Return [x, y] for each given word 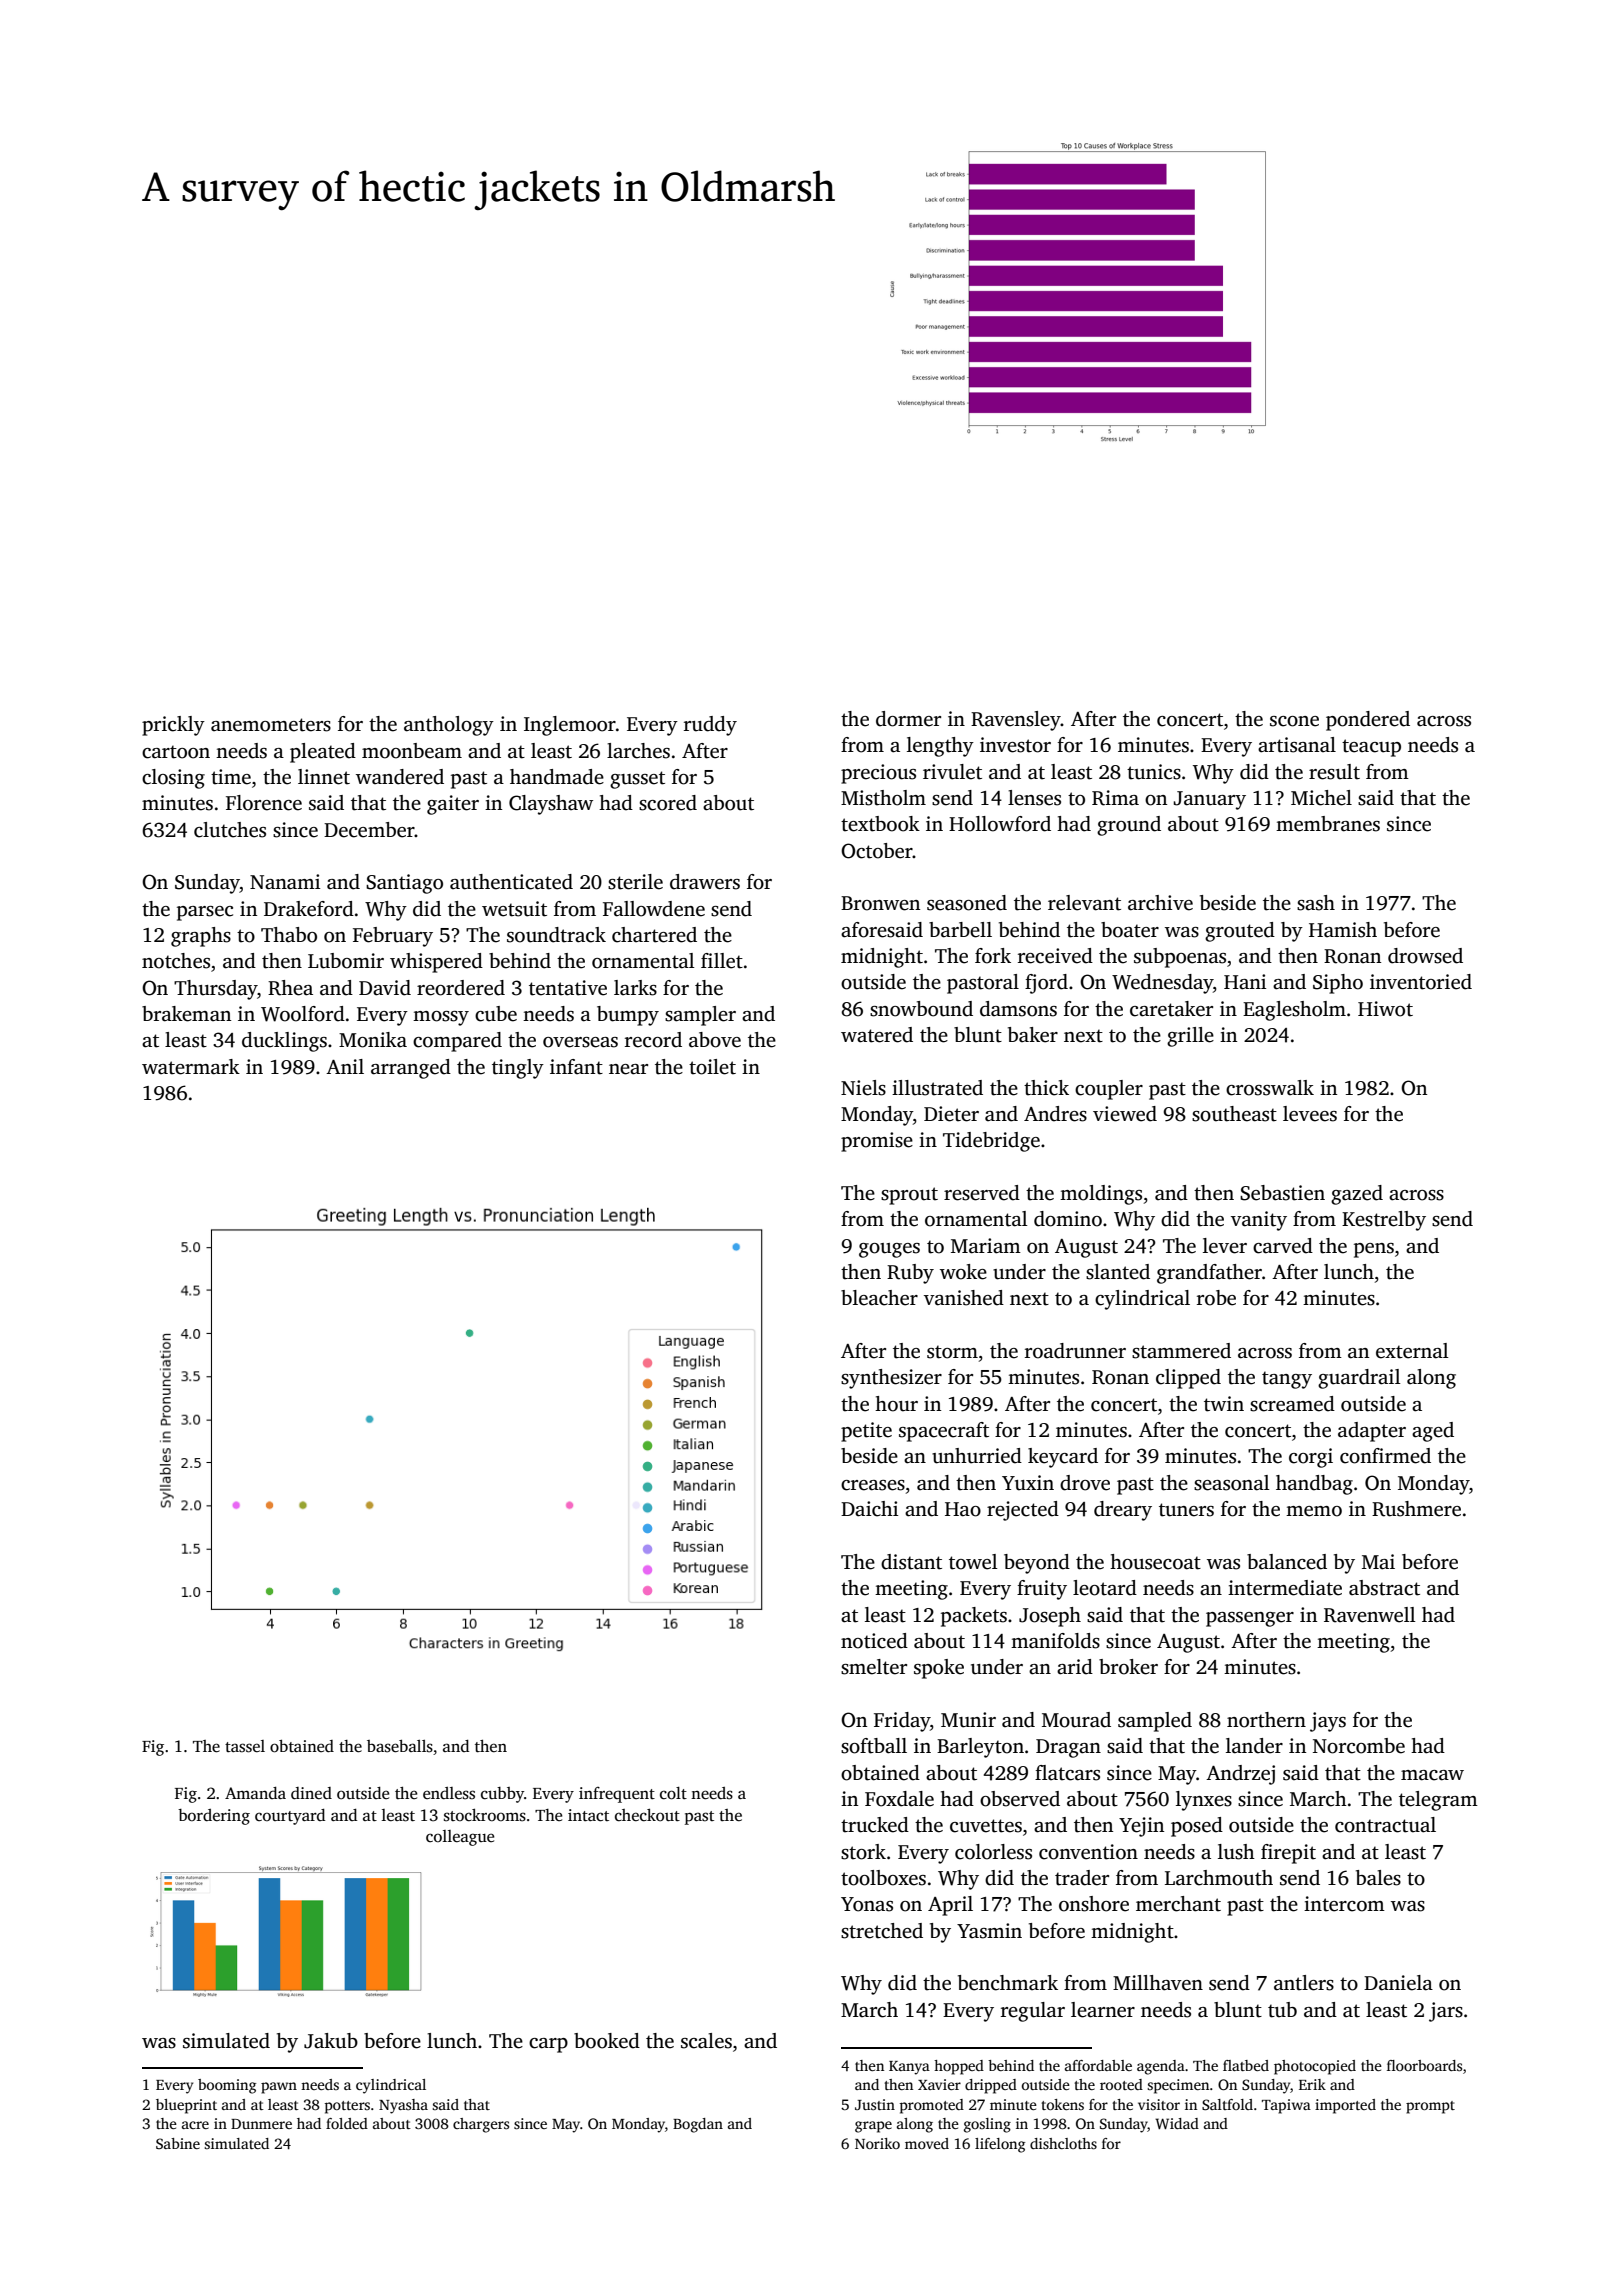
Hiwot [1385, 1009]
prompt [1430, 2107]
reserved [982, 1193]
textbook [880, 824]
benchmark [1008, 1983]
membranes [1328, 824]
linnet [324, 777]
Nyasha [403, 2106]
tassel [245, 1746]
